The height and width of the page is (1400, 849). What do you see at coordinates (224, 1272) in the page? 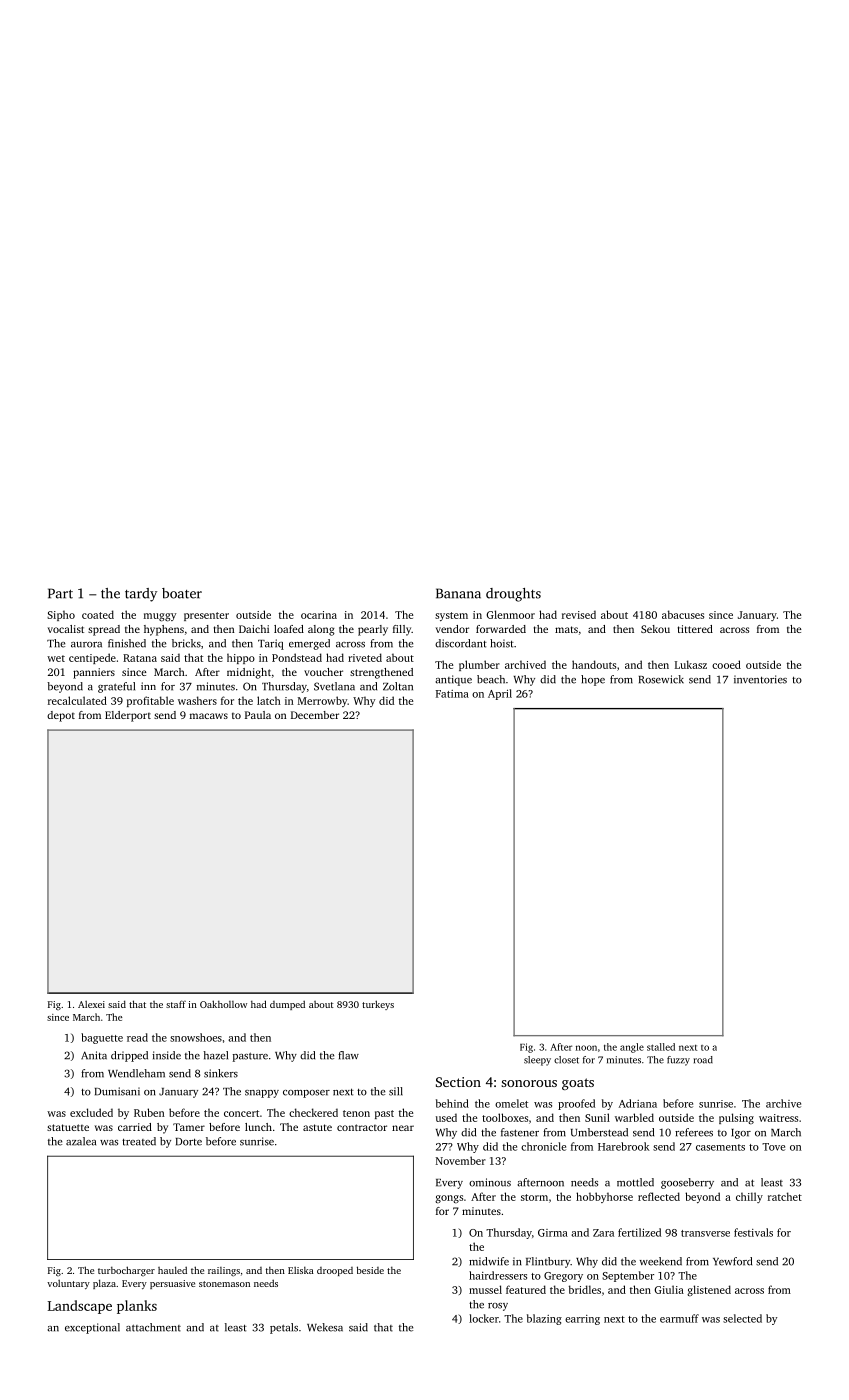
I see `railings` at bounding box center [224, 1272].
